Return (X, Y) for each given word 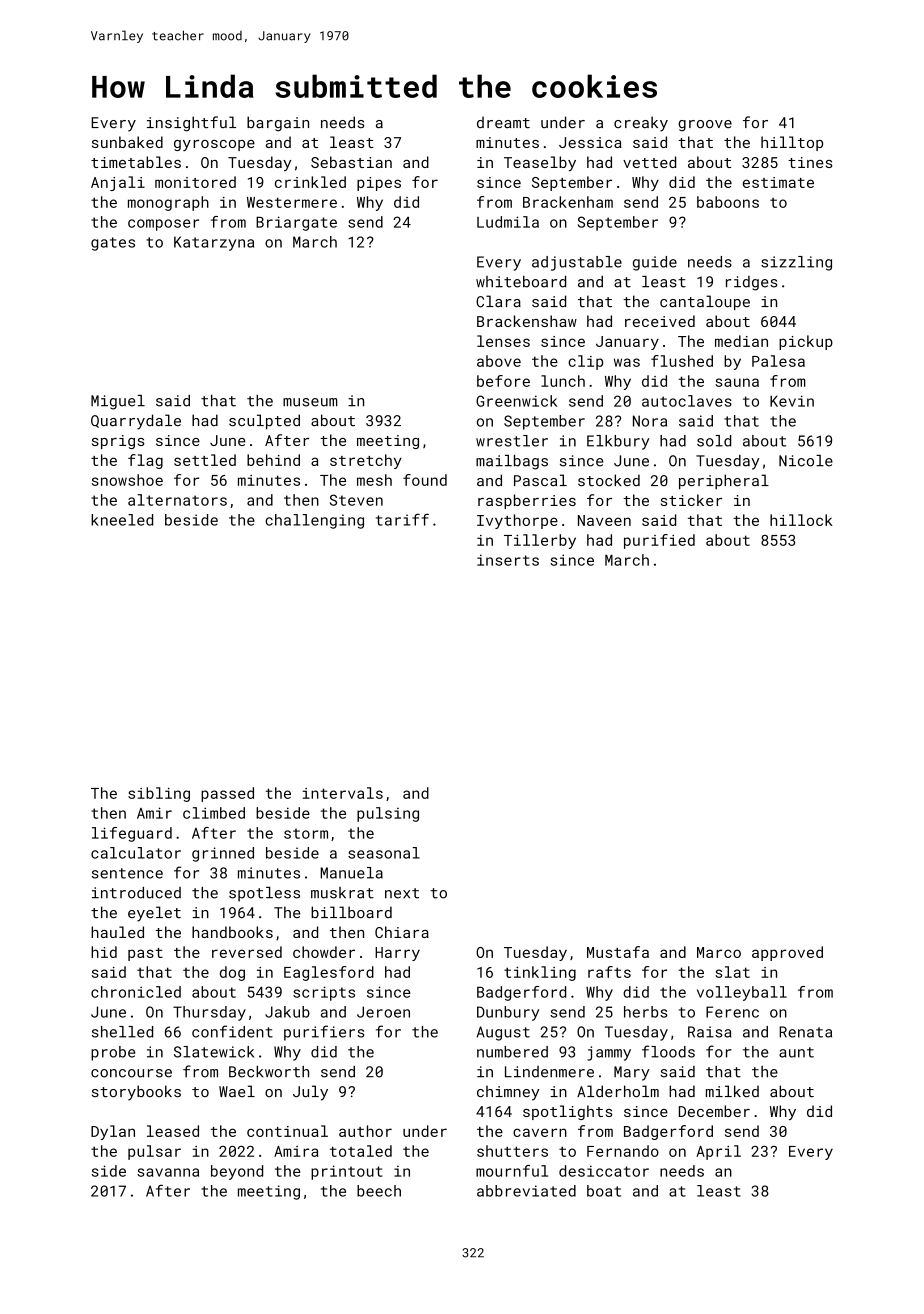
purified (659, 541)
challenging (314, 521)
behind (273, 460)
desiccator (604, 1171)
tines (810, 162)
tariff (402, 519)
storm (306, 833)
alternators (177, 500)
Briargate (296, 223)
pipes (379, 184)
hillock (801, 520)
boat (604, 1191)
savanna (168, 1172)
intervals (343, 793)
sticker (691, 500)
